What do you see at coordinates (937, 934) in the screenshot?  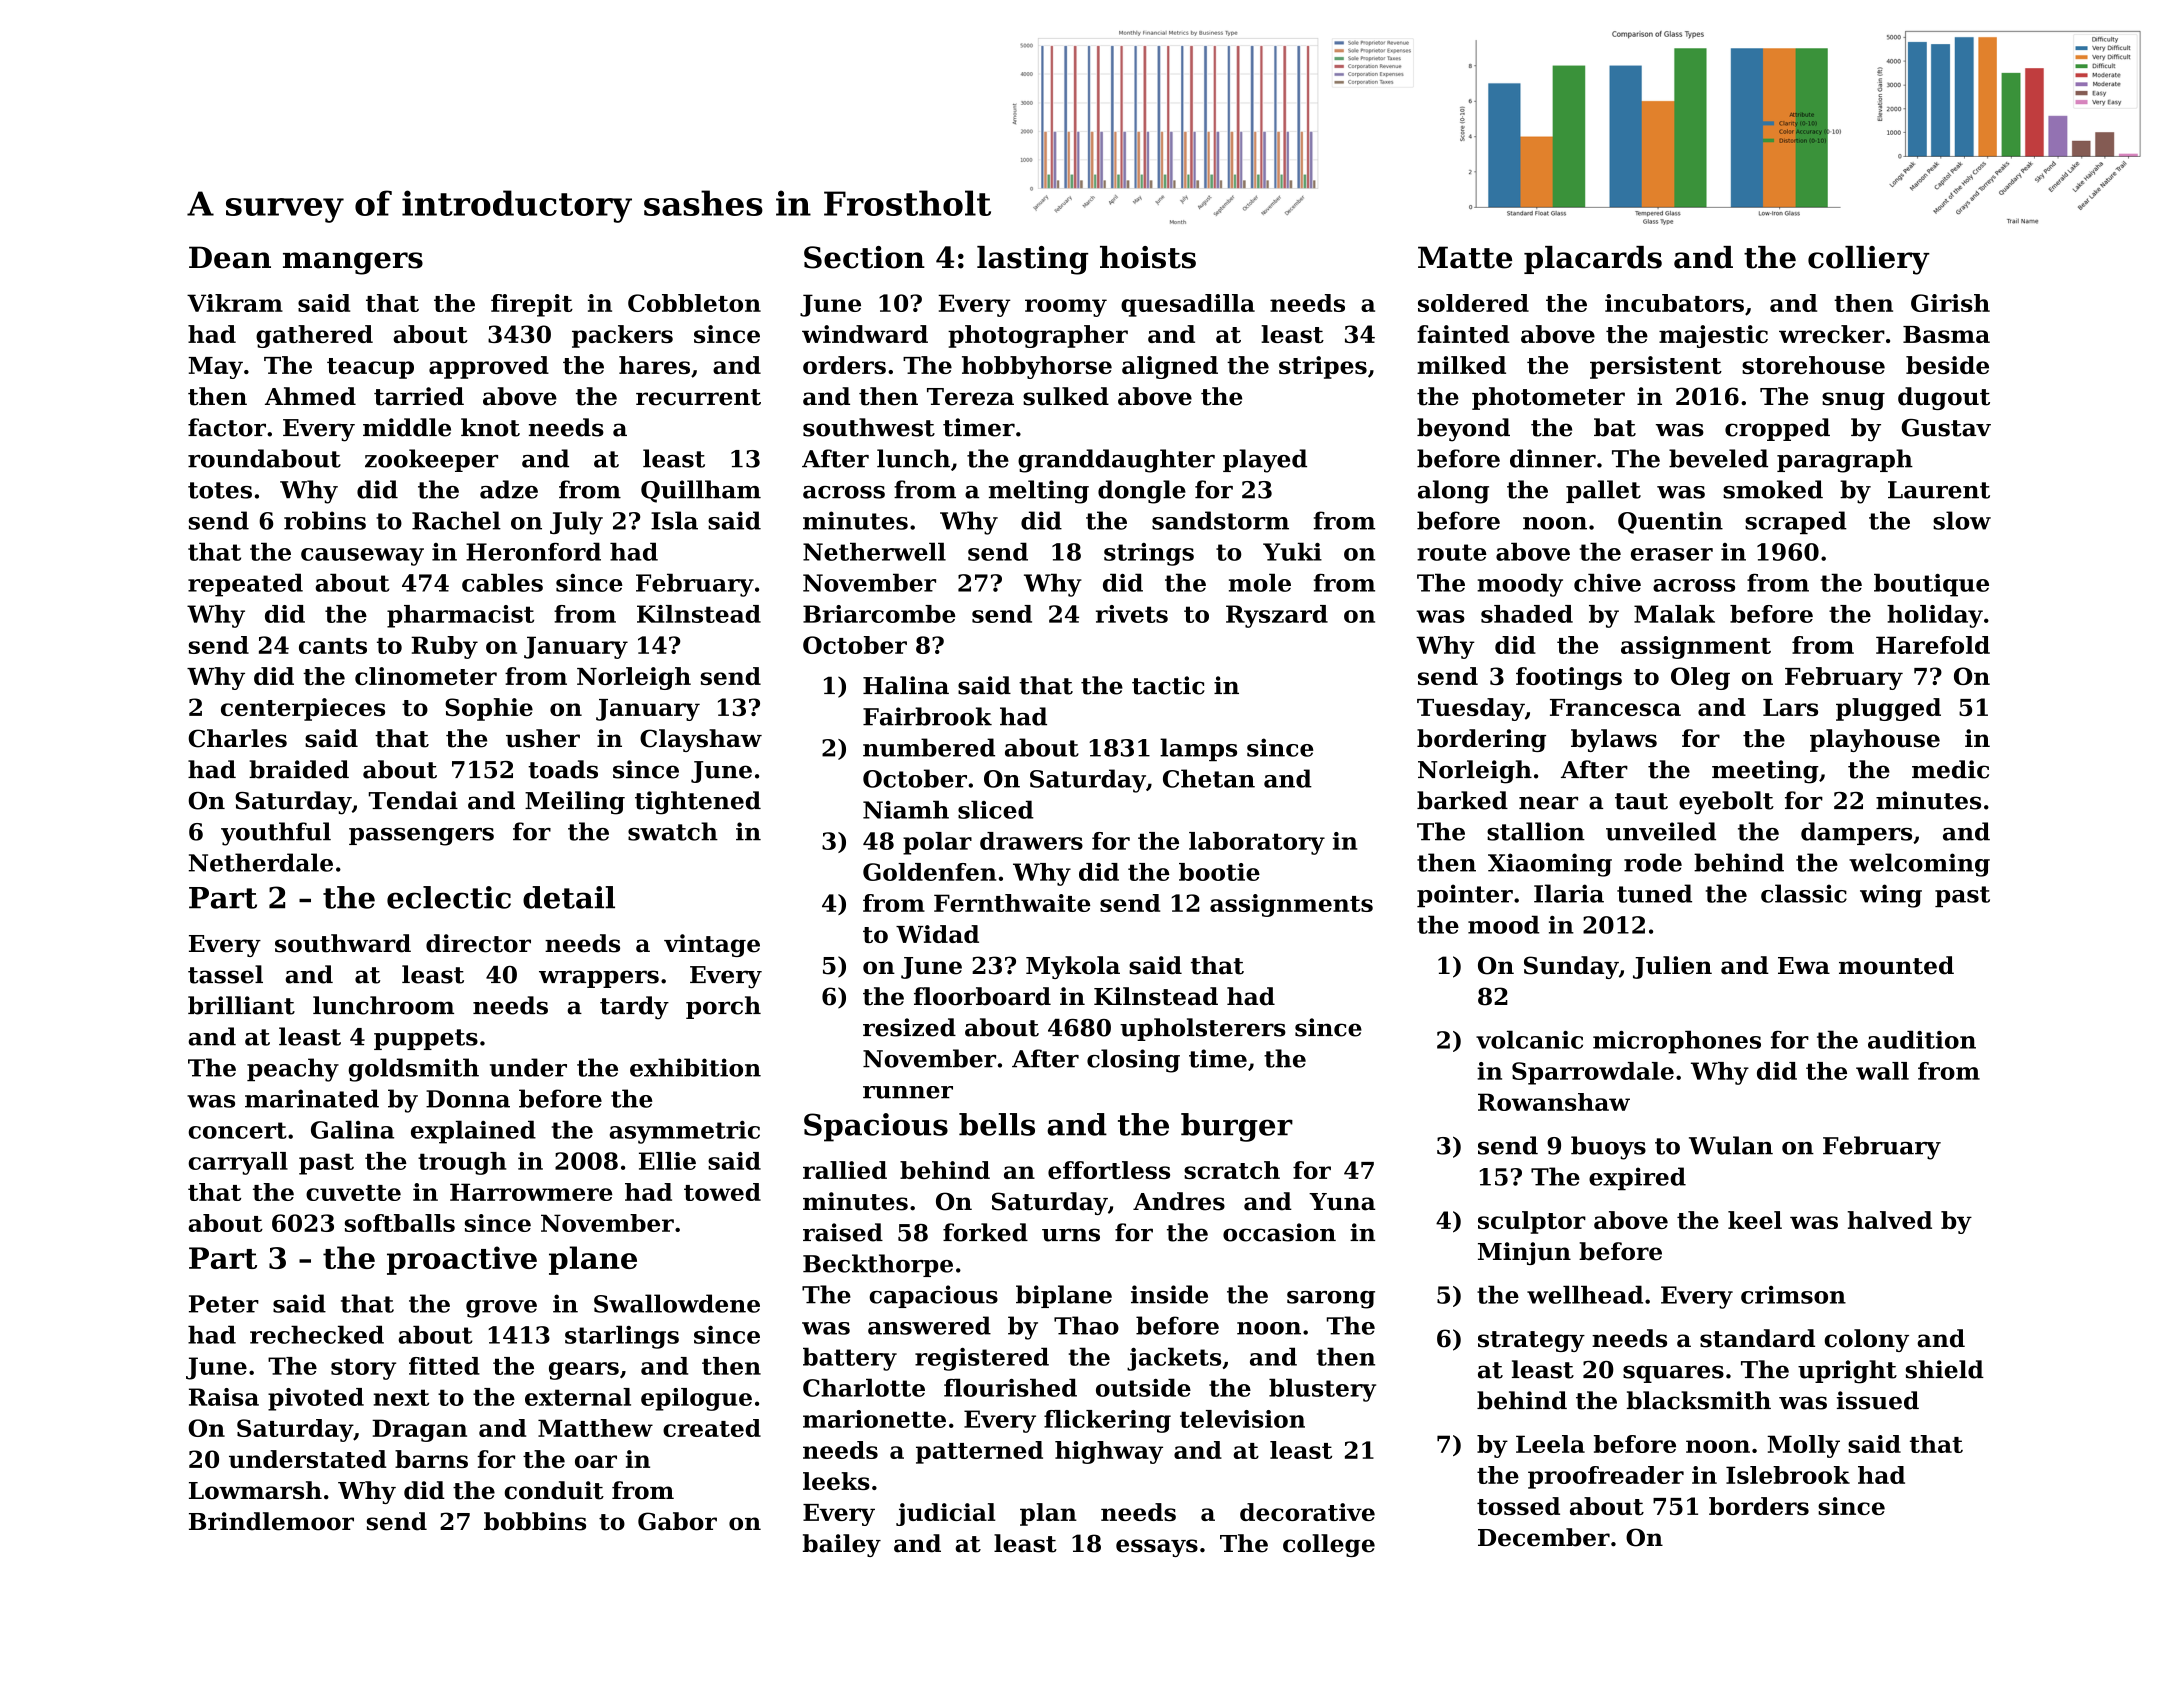 I see `Widad` at bounding box center [937, 934].
